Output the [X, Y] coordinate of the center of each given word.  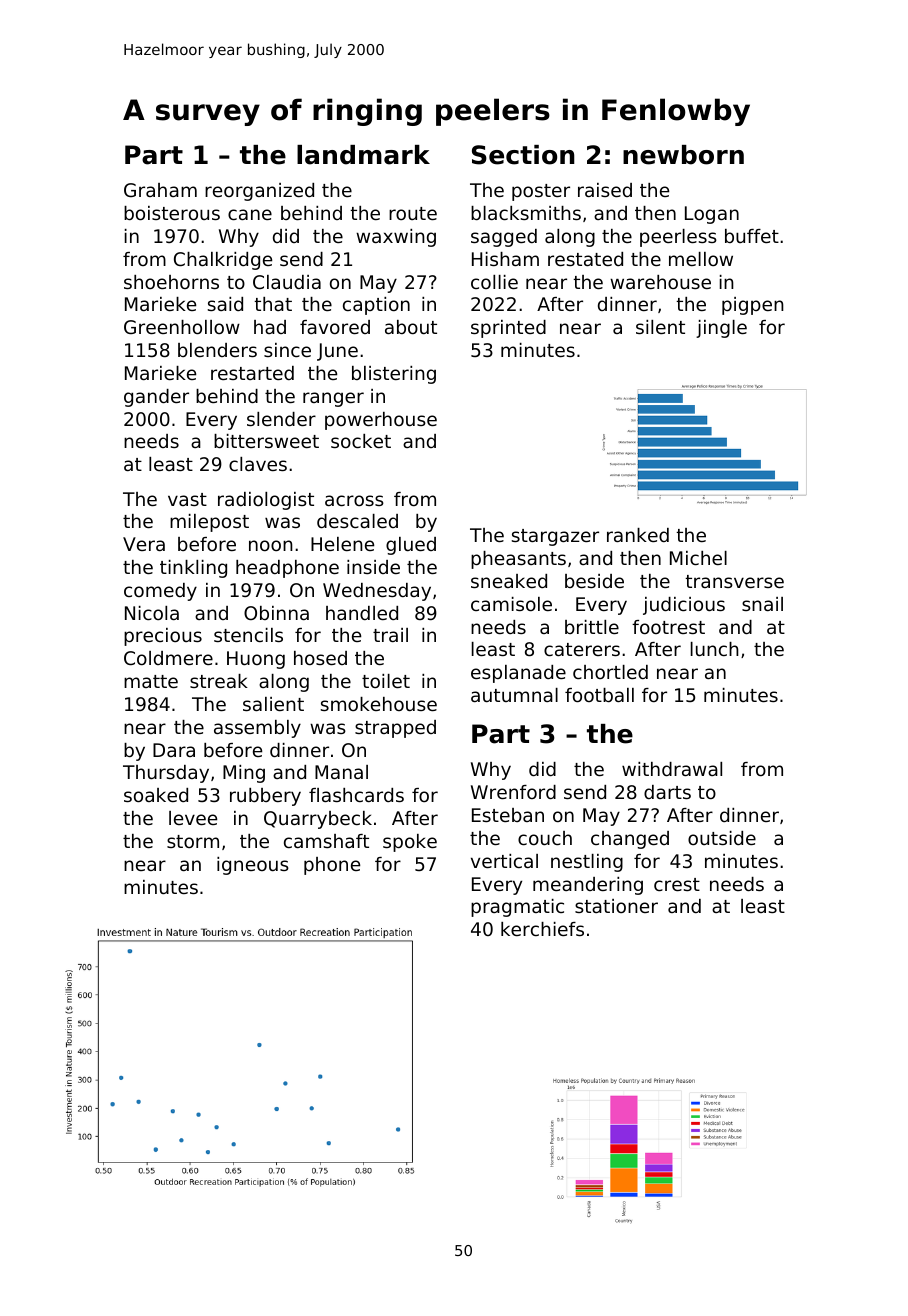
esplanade [518, 674]
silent [660, 327]
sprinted [508, 329]
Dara [174, 750]
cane [250, 214]
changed [630, 840]
